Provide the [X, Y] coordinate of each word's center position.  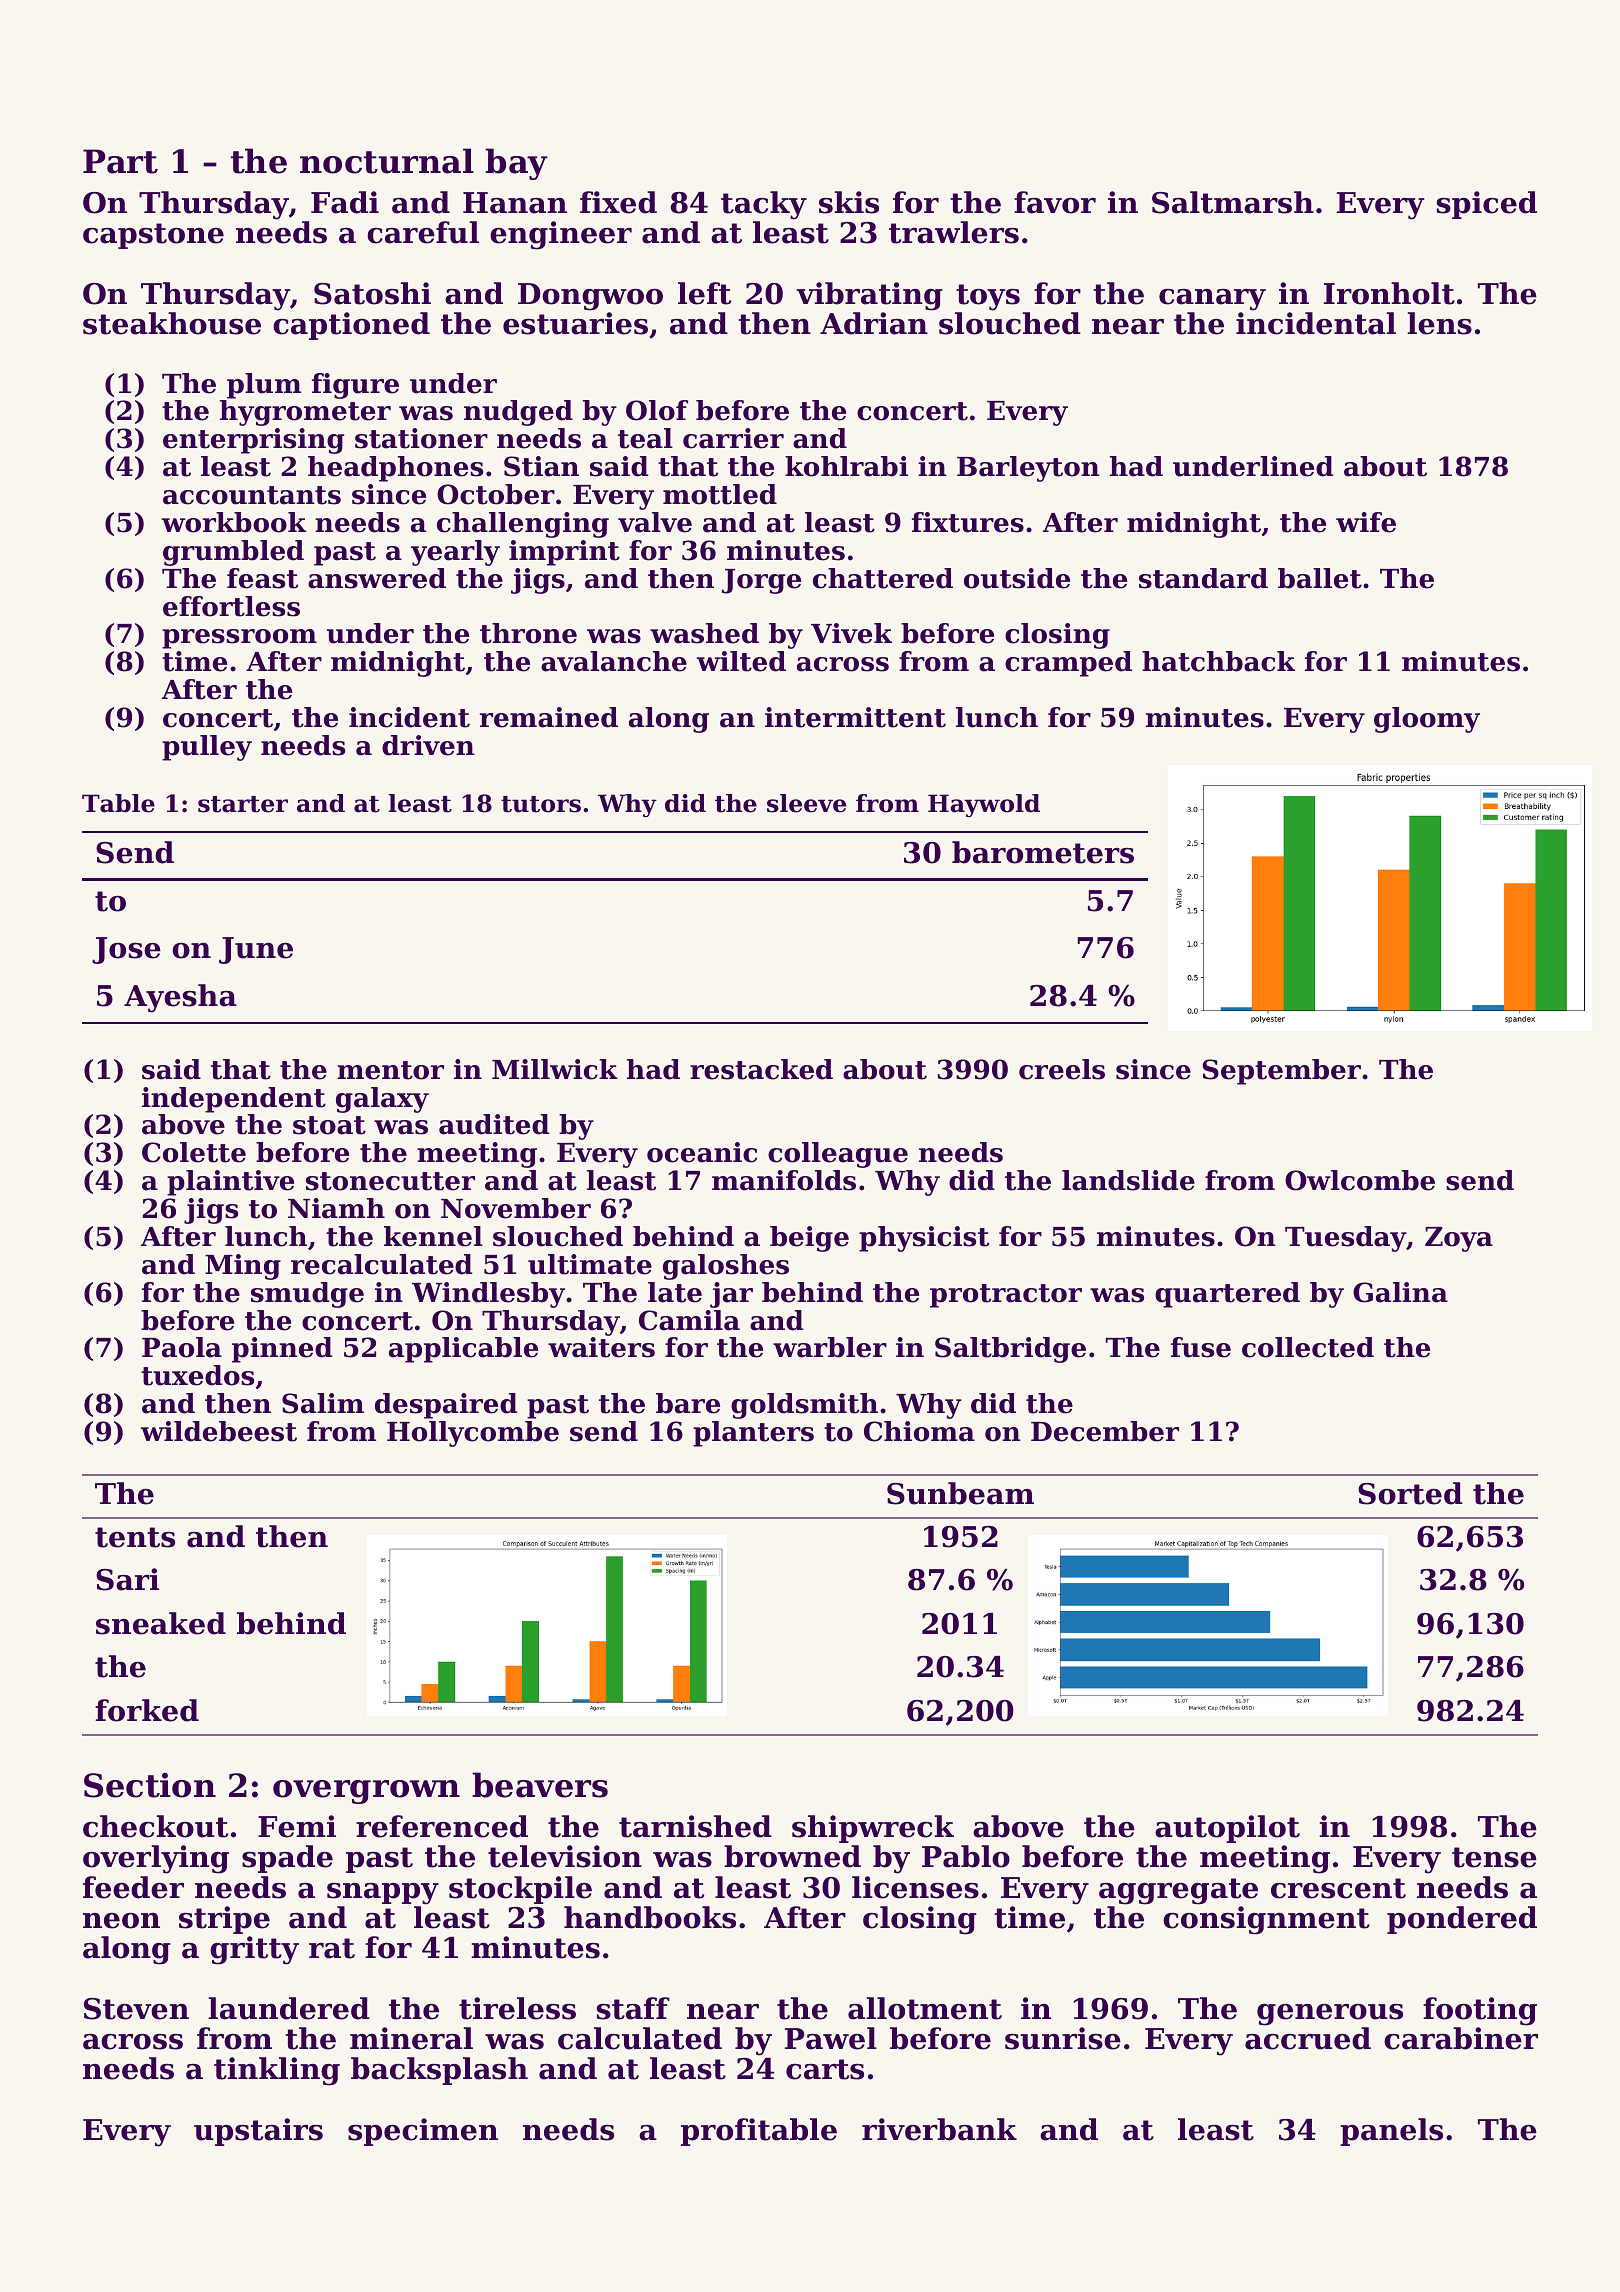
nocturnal [387, 161]
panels [1391, 2132]
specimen [423, 2132]
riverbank [939, 2129]
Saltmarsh [1233, 202]
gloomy [1427, 720]
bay [516, 164]
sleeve [806, 803]
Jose [126, 950]
